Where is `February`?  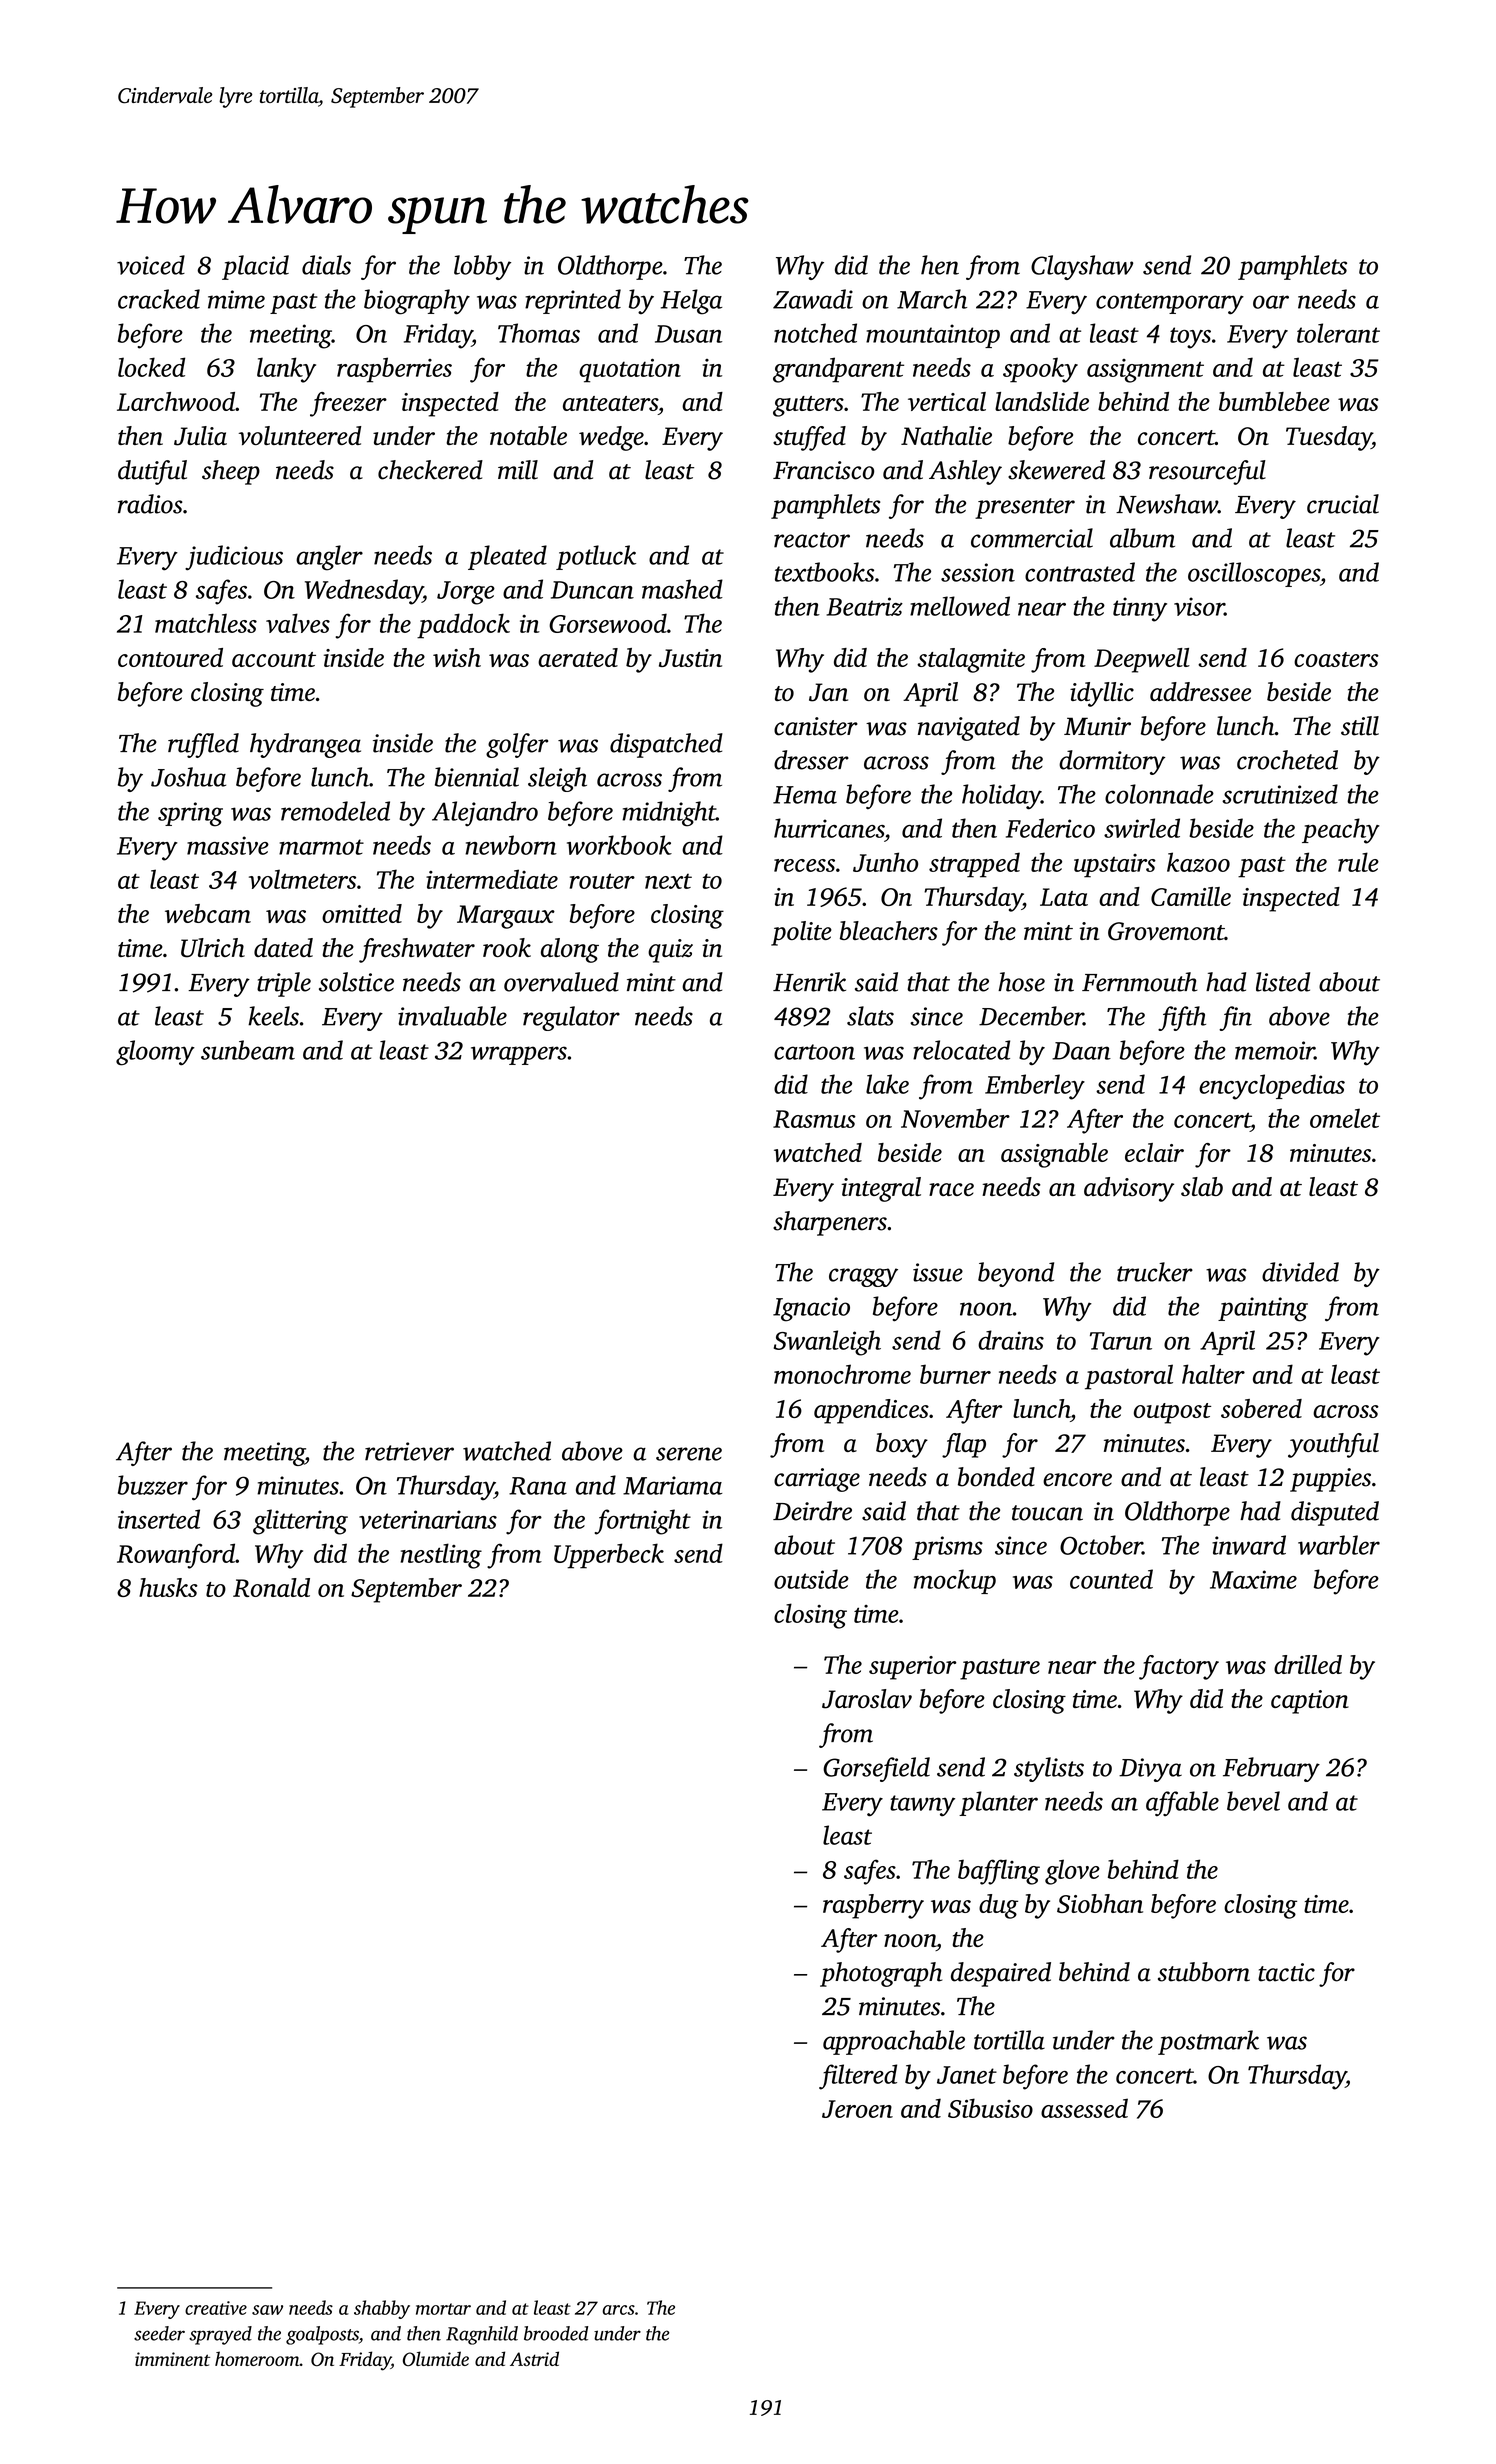 February is located at coordinates (1271, 1769).
